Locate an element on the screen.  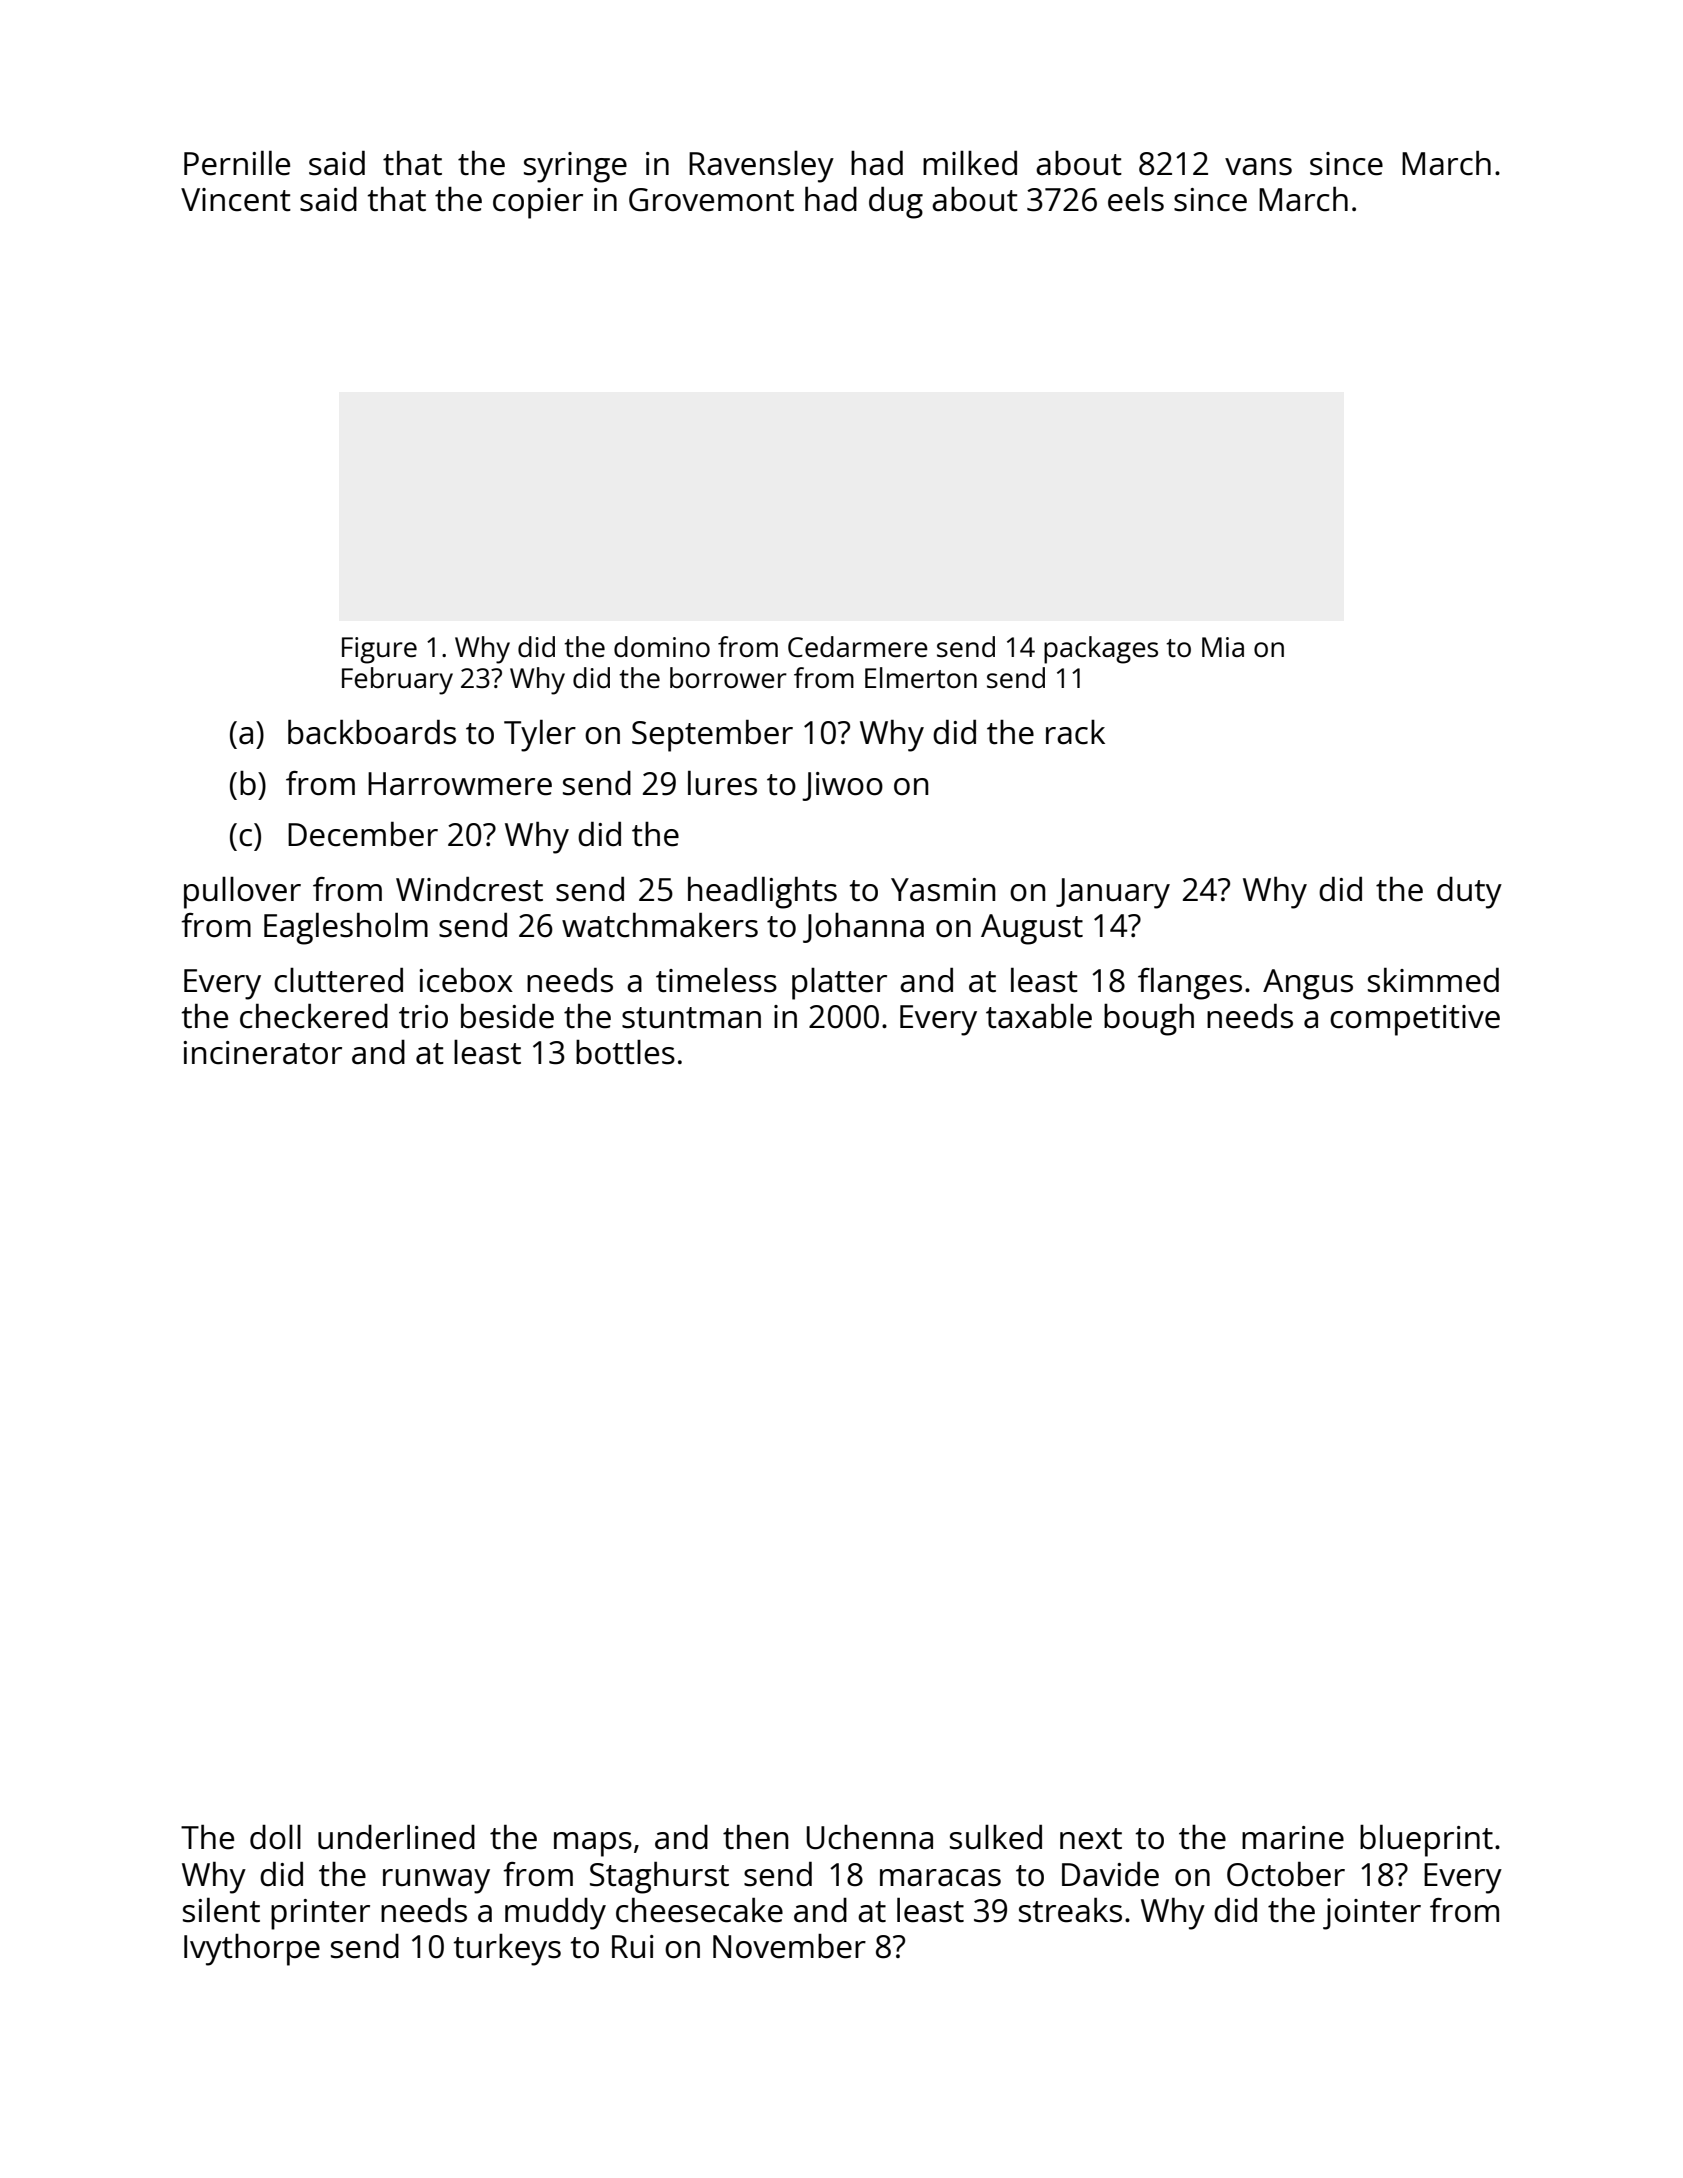
Figure is located at coordinates (379, 650).
